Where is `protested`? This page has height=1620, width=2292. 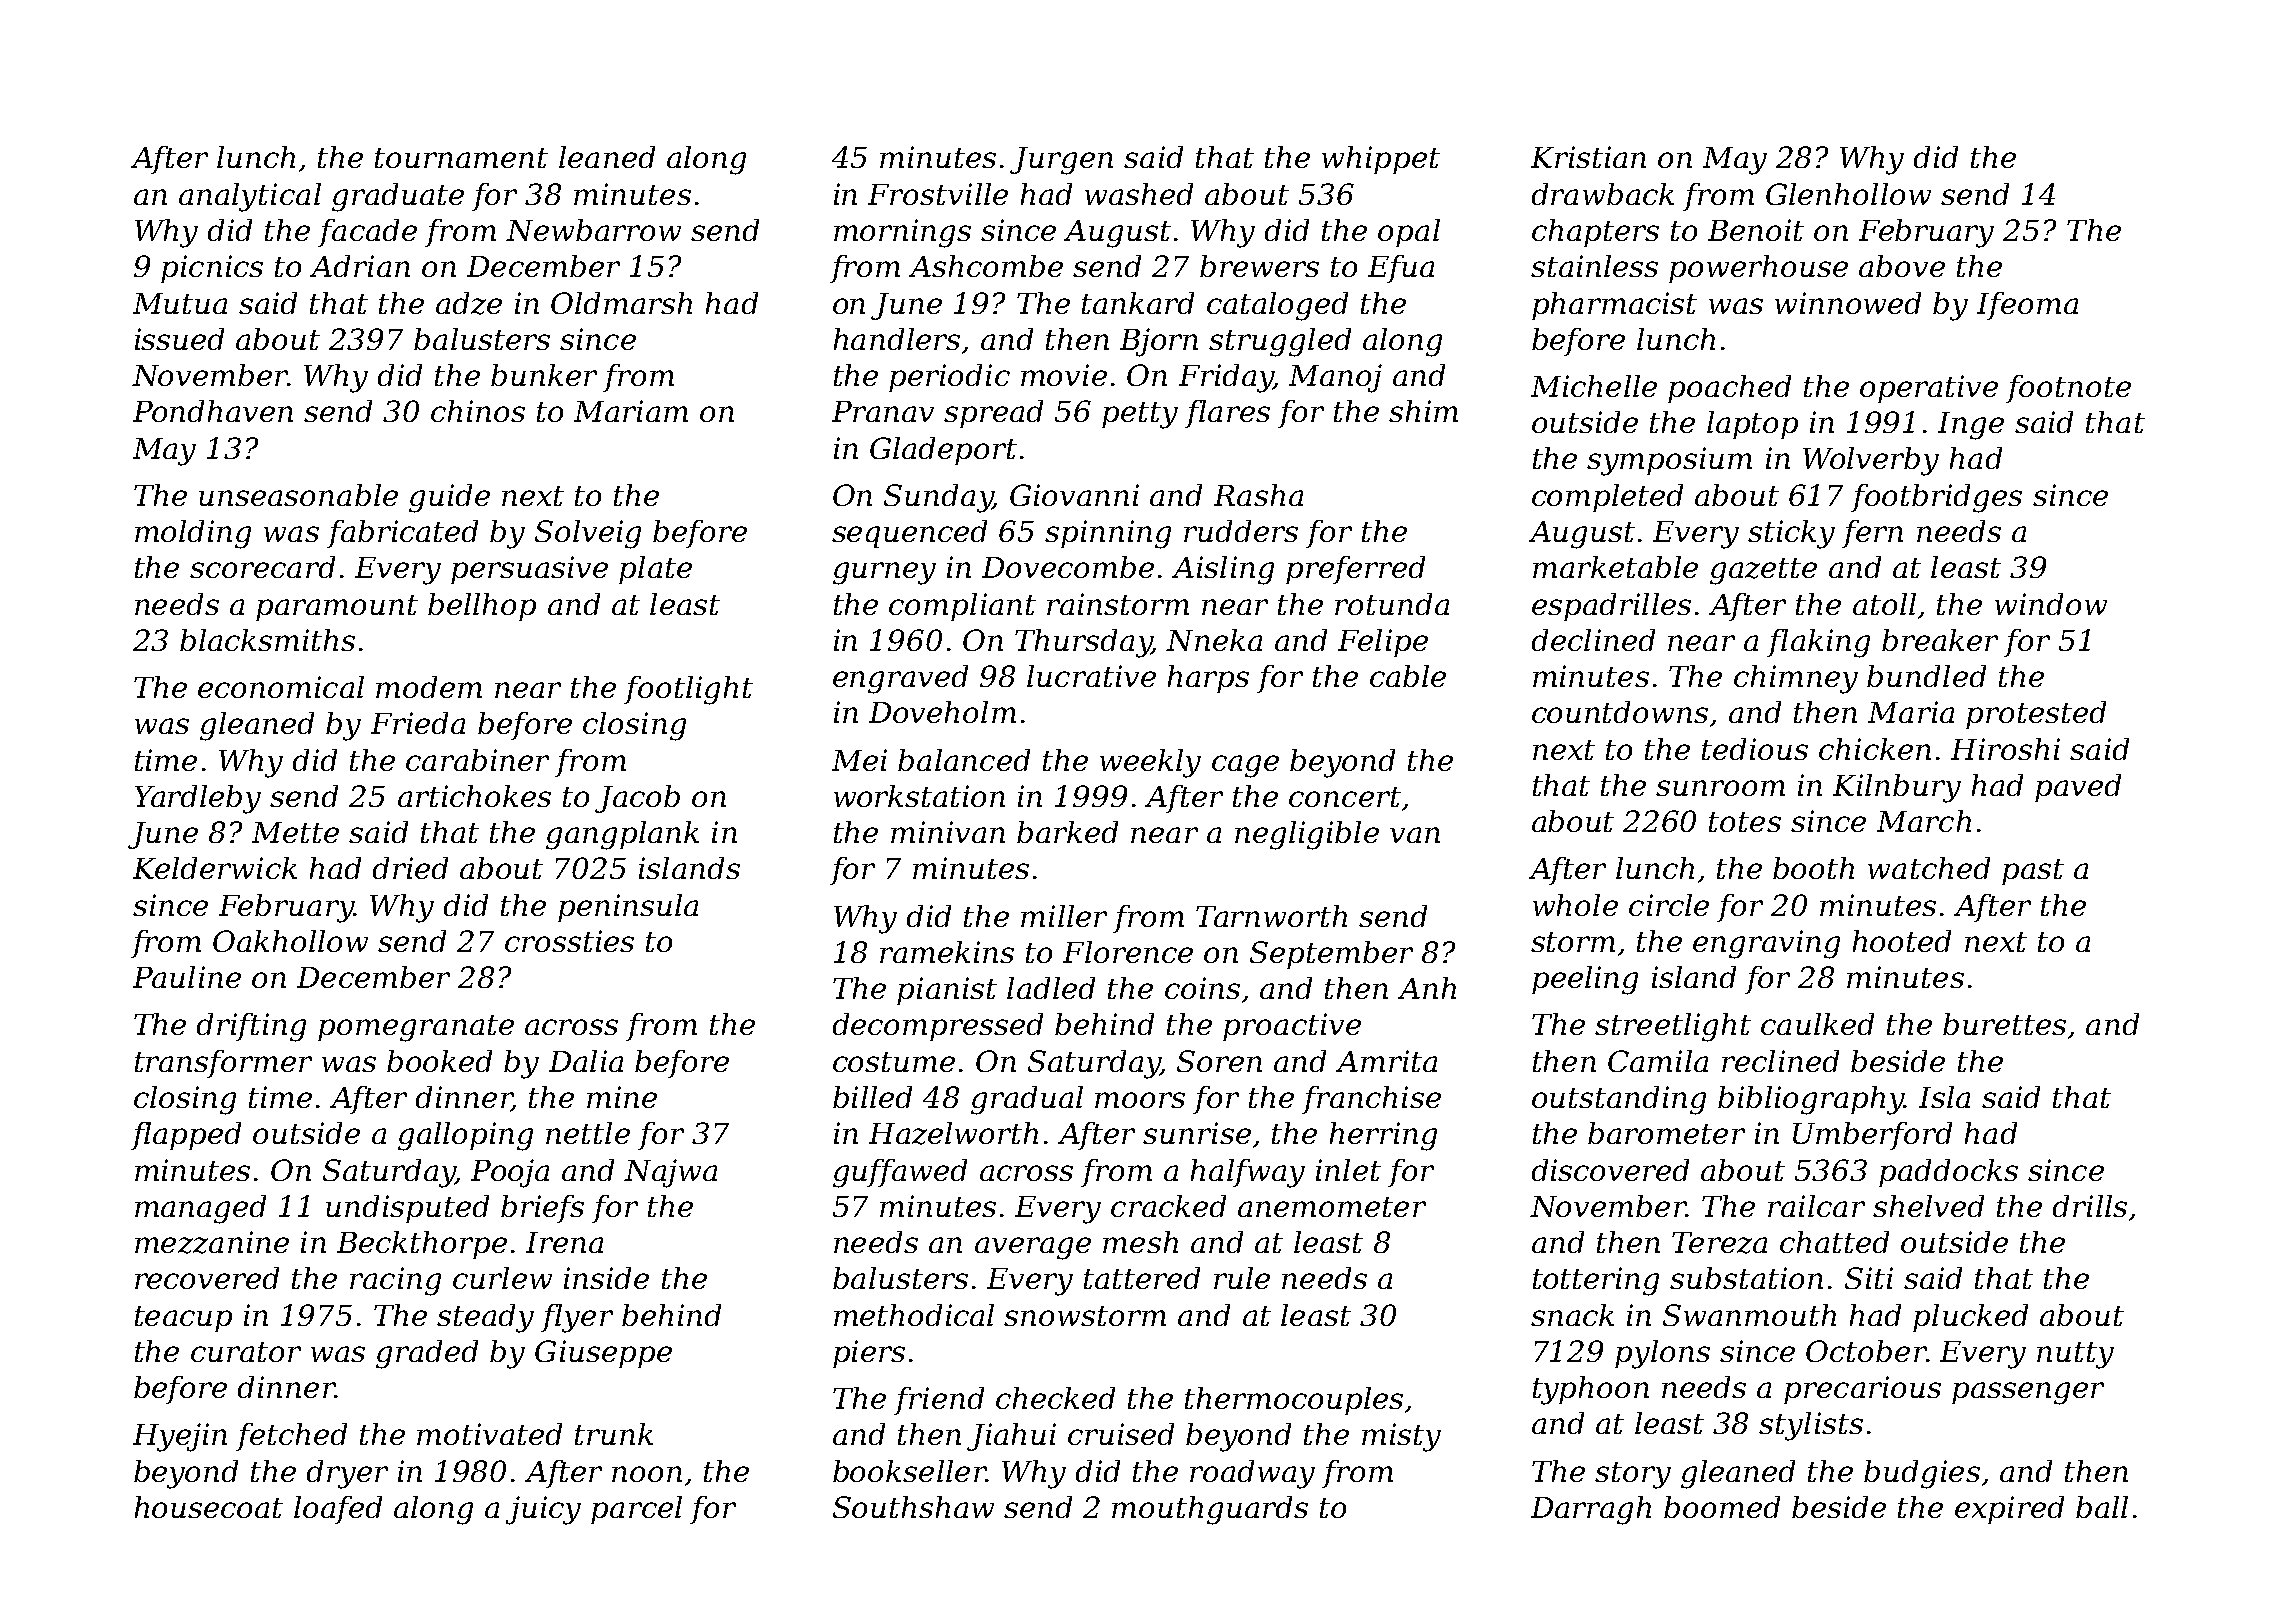 protested is located at coordinates (2036, 715).
